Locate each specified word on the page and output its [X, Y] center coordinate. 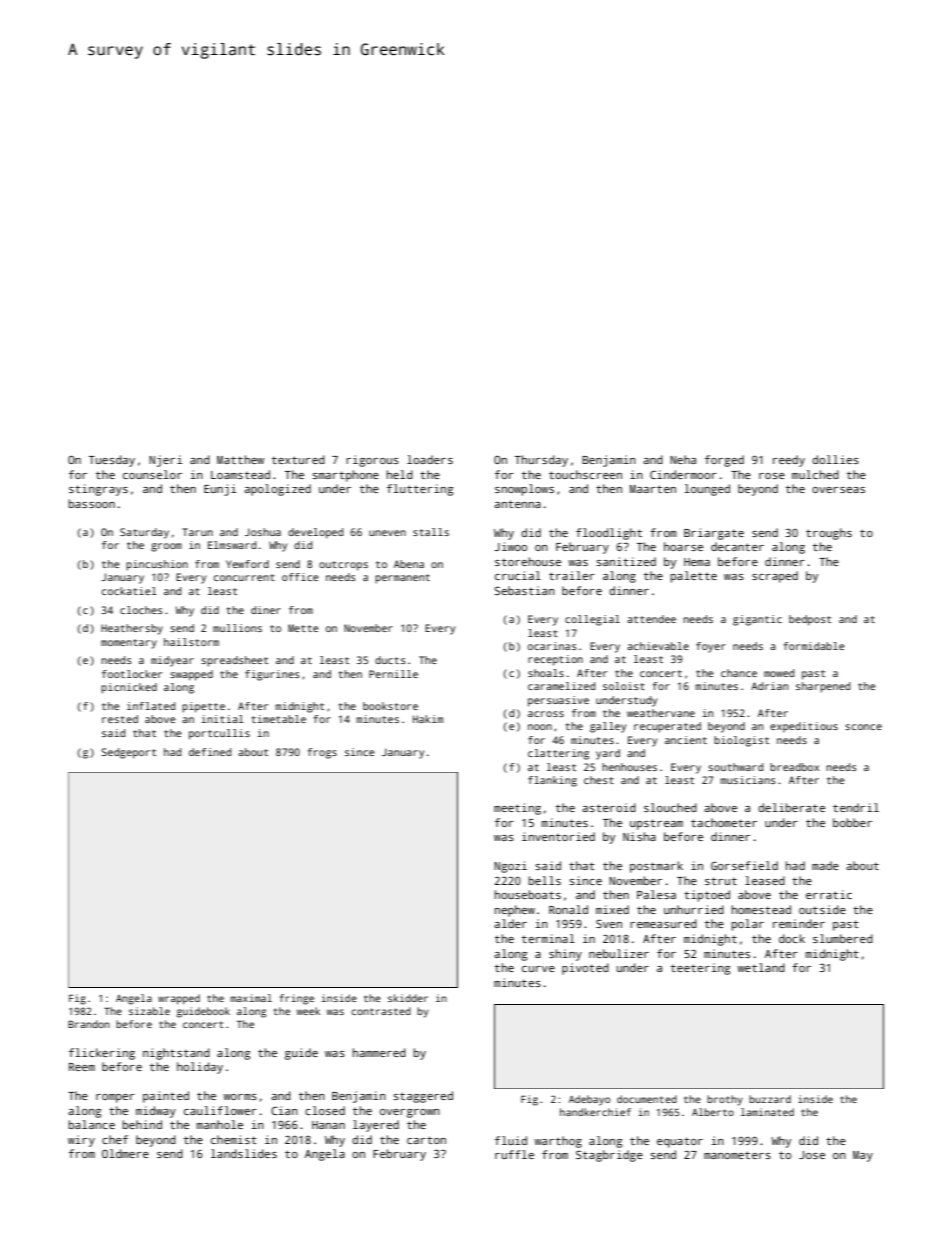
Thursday [541, 461]
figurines [272, 675]
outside [822, 909]
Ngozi [510, 867]
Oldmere [125, 1153]
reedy [789, 461]
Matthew [240, 459]
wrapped [179, 999]
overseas [838, 490]
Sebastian [524, 590]
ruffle [514, 1154]
